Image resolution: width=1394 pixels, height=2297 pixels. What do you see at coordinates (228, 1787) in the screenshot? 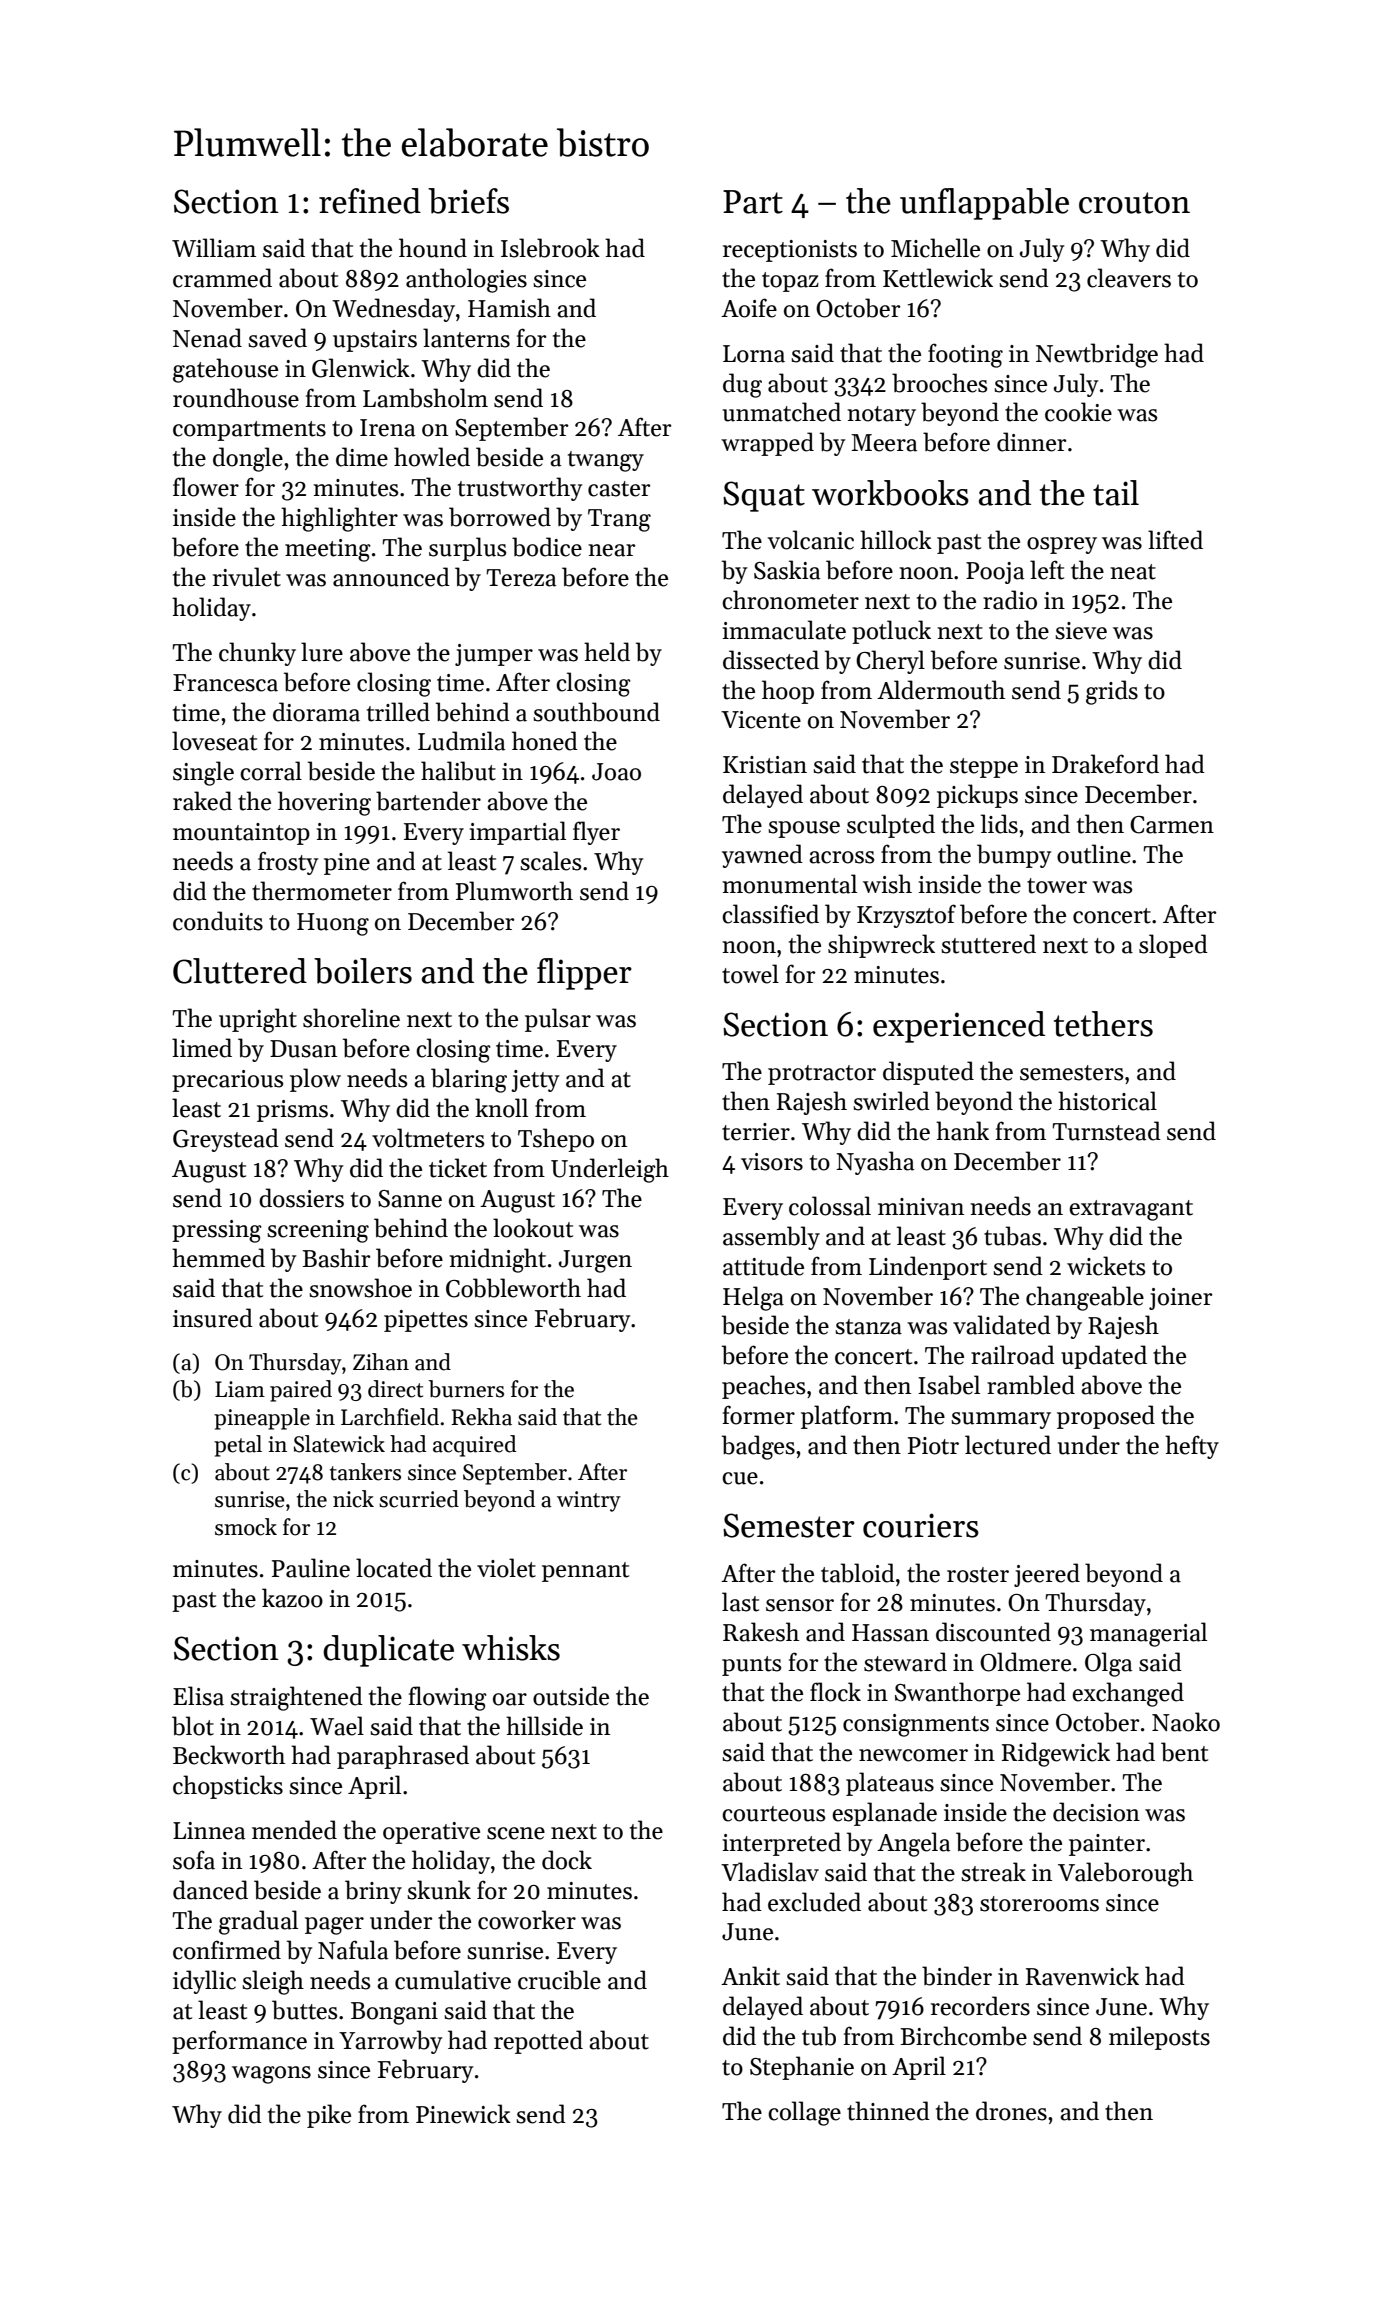
I see `chopsticks` at bounding box center [228, 1787].
